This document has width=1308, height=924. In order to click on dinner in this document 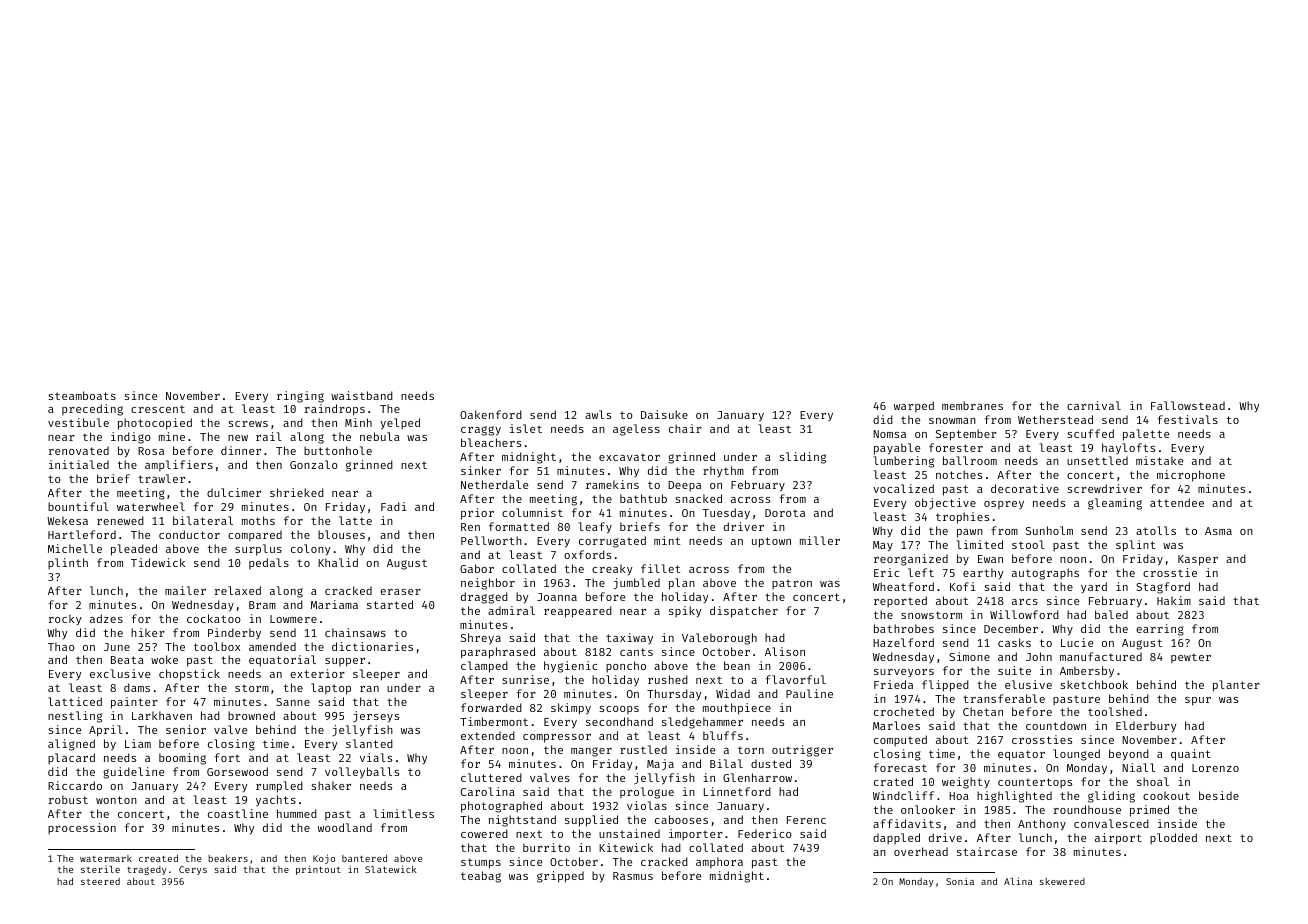, I will do `click(241, 450)`.
